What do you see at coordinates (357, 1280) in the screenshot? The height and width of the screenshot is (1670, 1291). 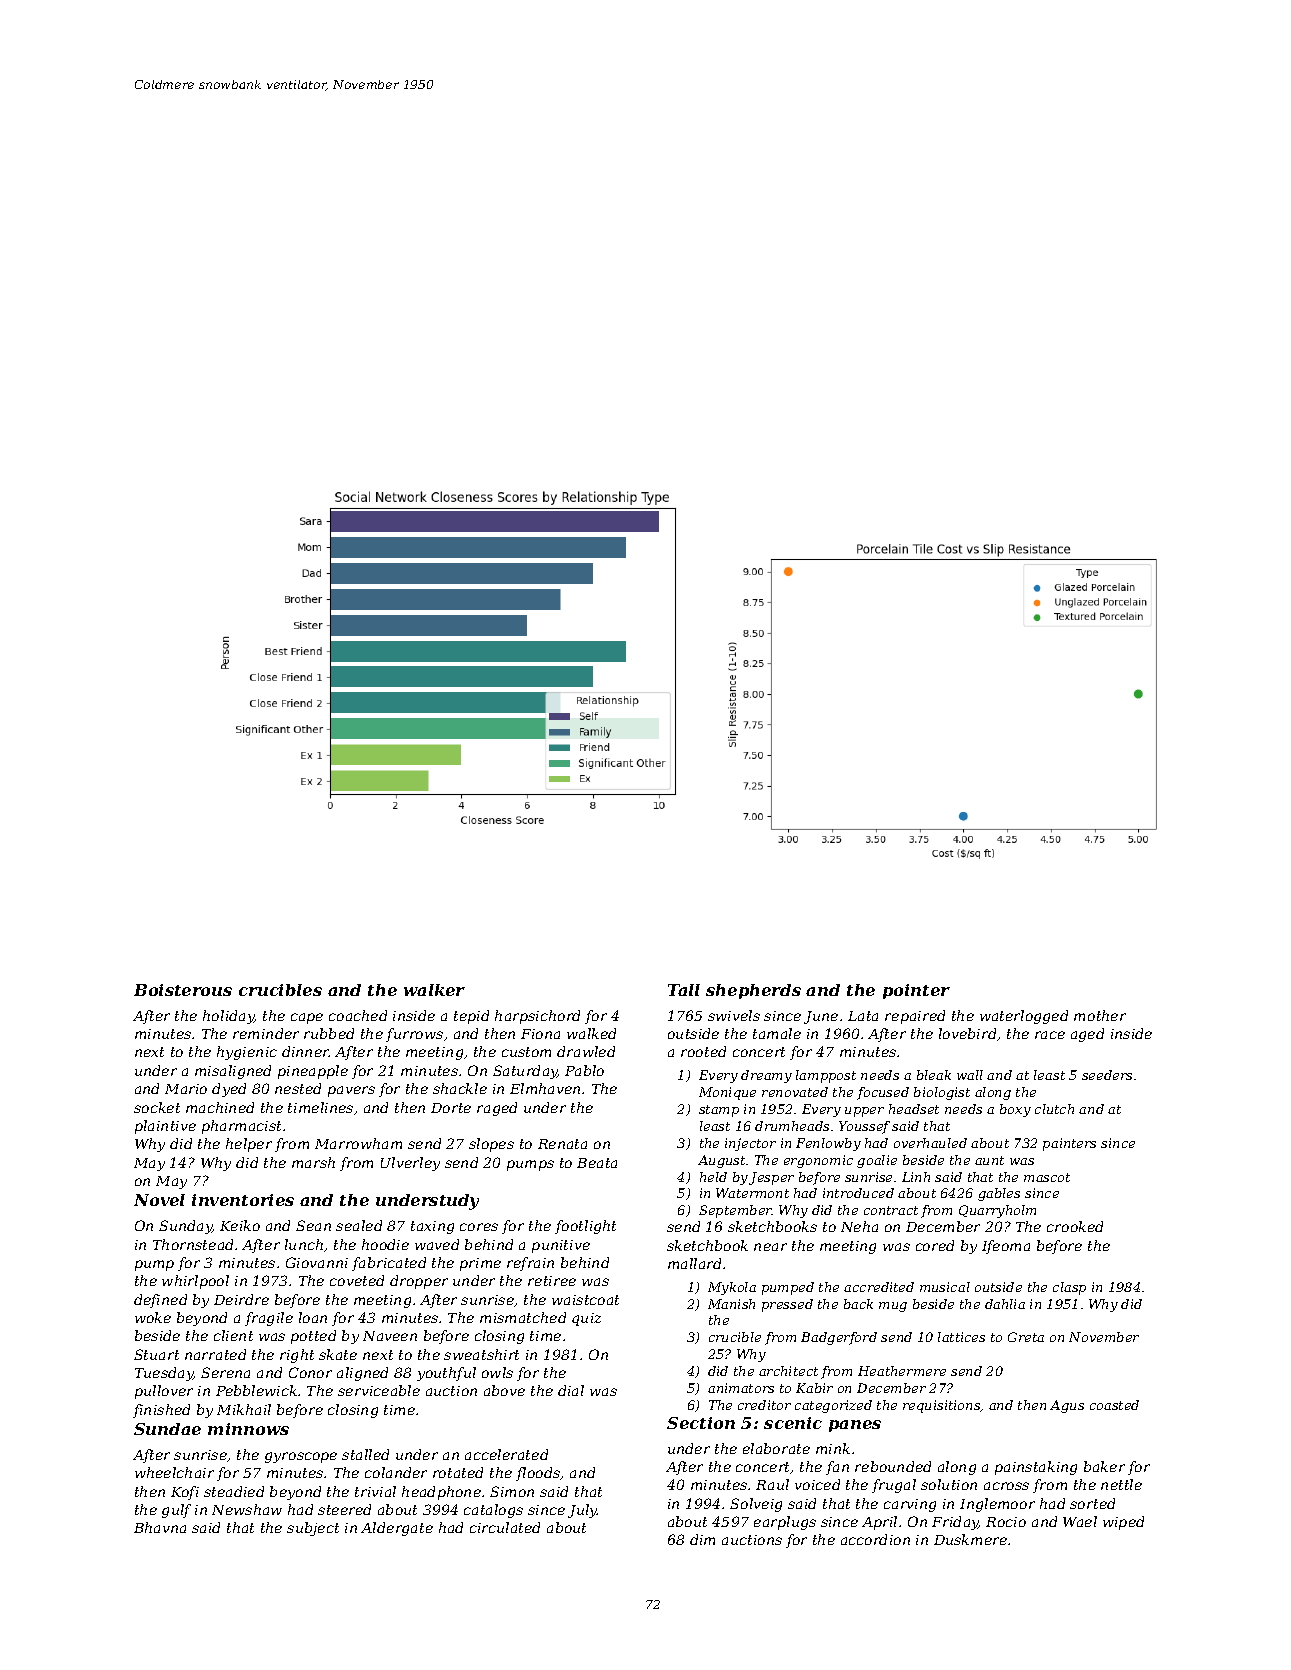 I see `coveted` at bounding box center [357, 1280].
